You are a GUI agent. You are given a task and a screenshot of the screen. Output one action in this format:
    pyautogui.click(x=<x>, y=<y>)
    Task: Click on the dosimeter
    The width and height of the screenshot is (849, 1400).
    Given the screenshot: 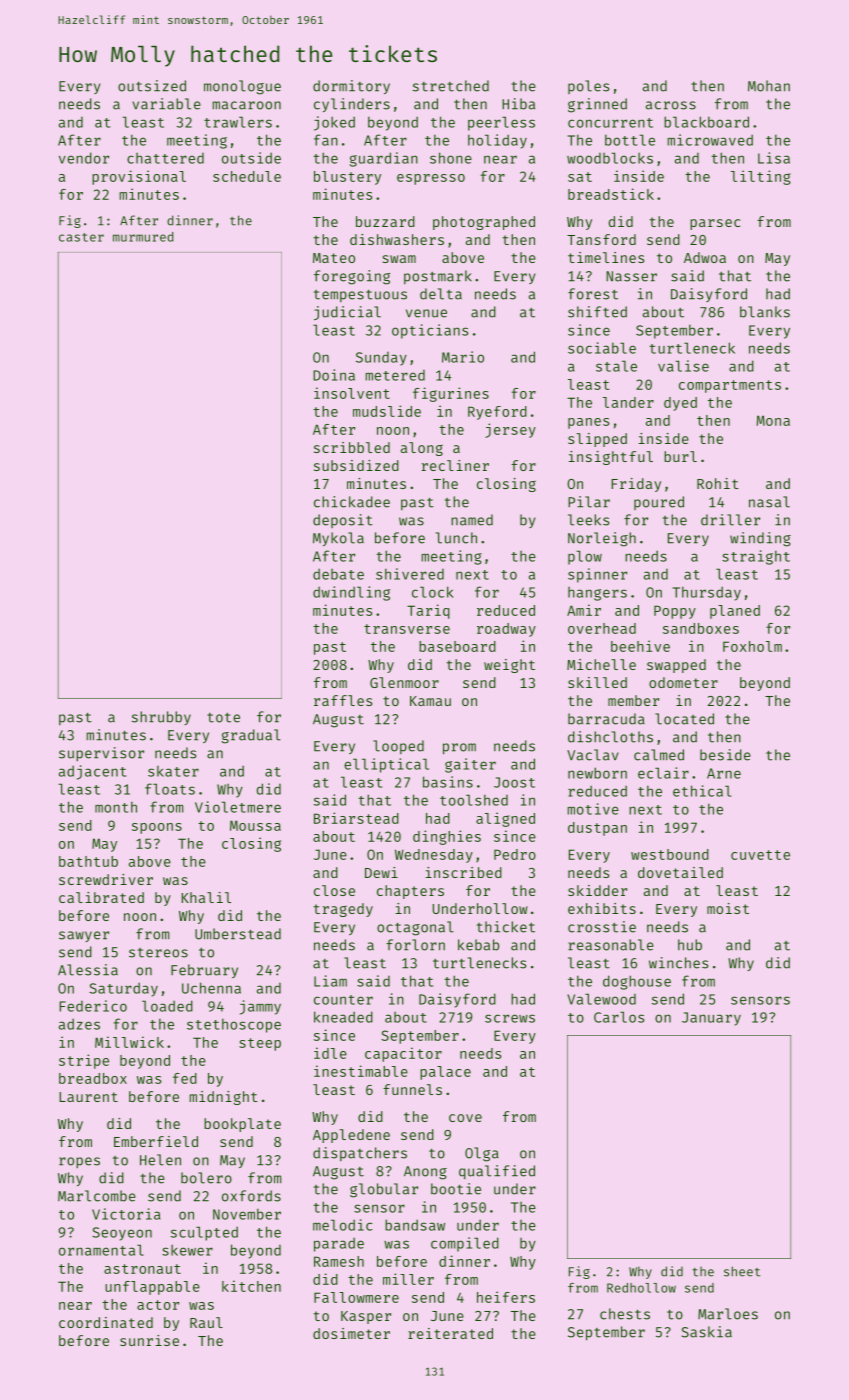 What is the action you would take?
    pyautogui.click(x=351, y=1333)
